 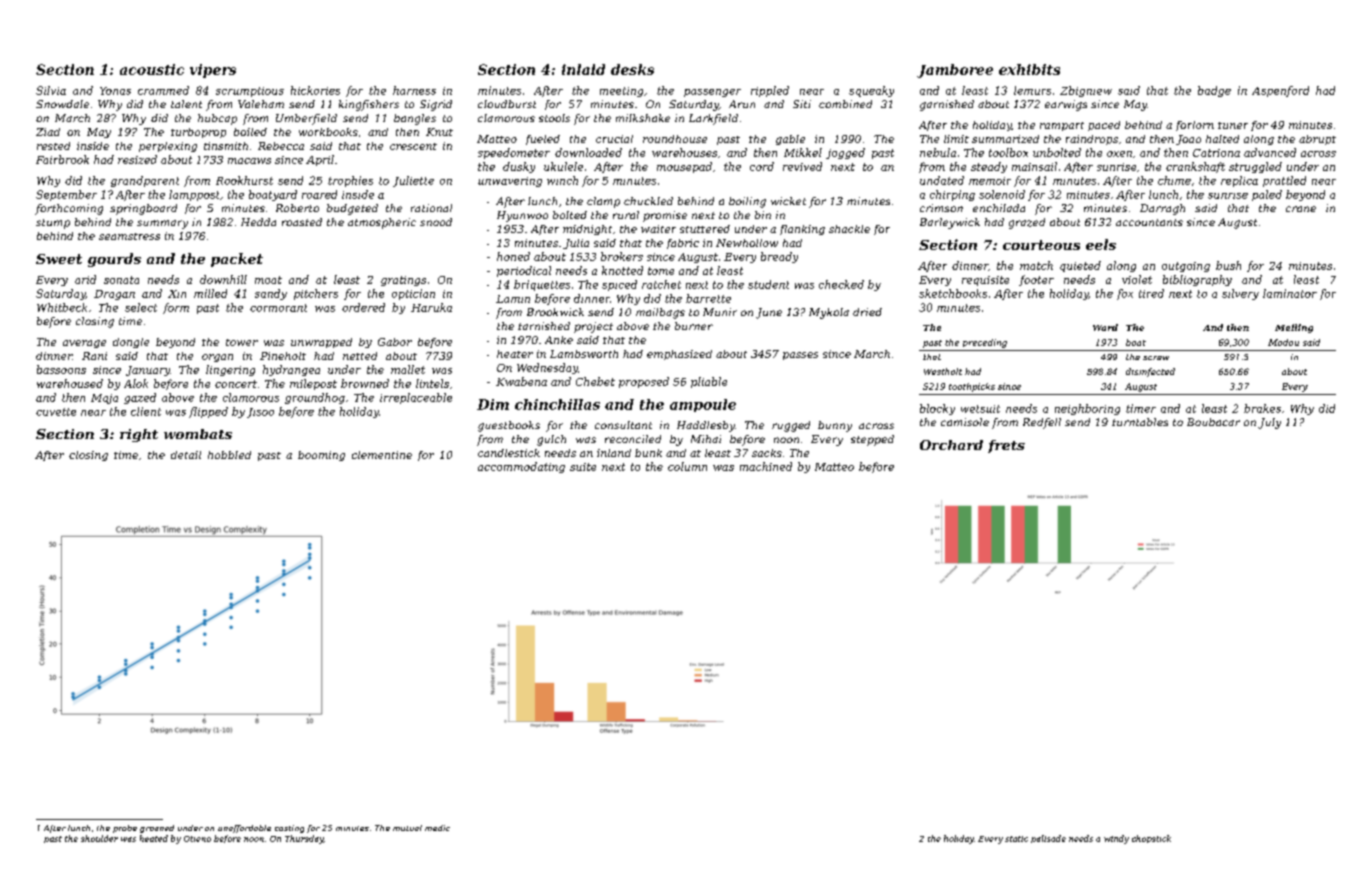 What do you see at coordinates (632, 69) in the screenshot?
I see `desks` at bounding box center [632, 69].
